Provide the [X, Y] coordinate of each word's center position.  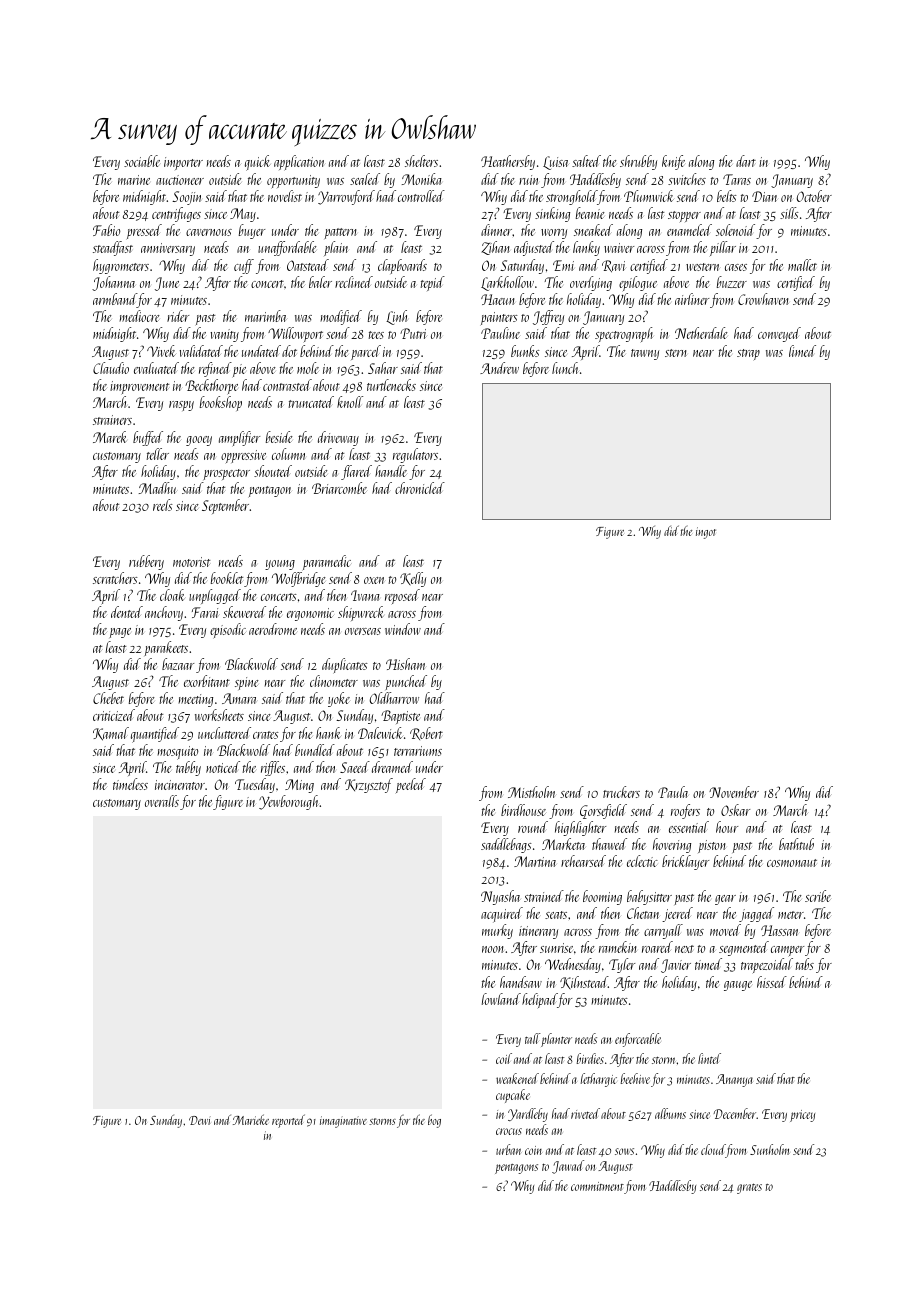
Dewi [200, 1120]
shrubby [638, 162]
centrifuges [176, 214]
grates [749, 1189]
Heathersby [508, 162]
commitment [597, 1186]
